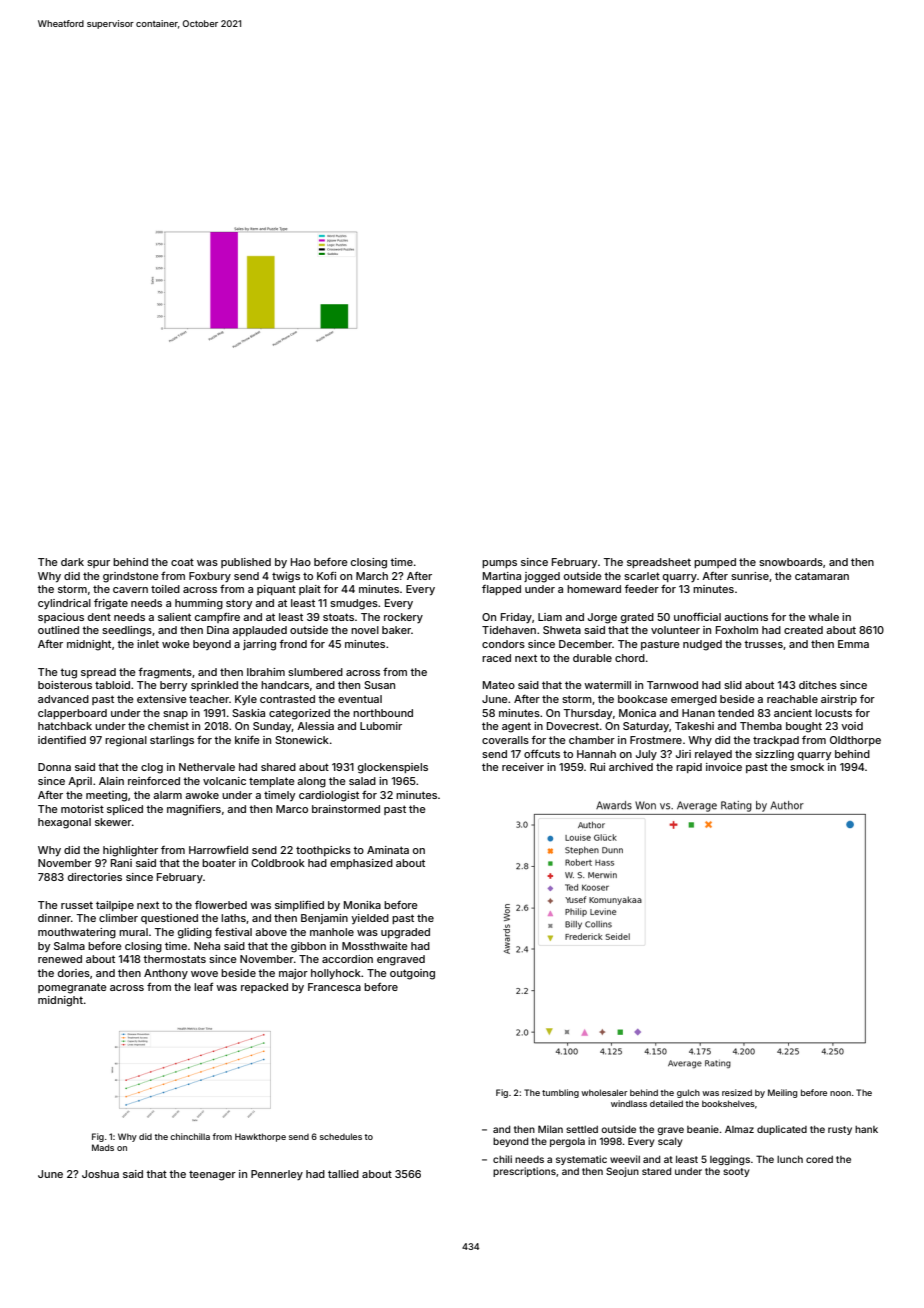  What do you see at coordinates (393, 768) in the screenshot?
I see `glockenspiels` at bounding box center [393, 768].
